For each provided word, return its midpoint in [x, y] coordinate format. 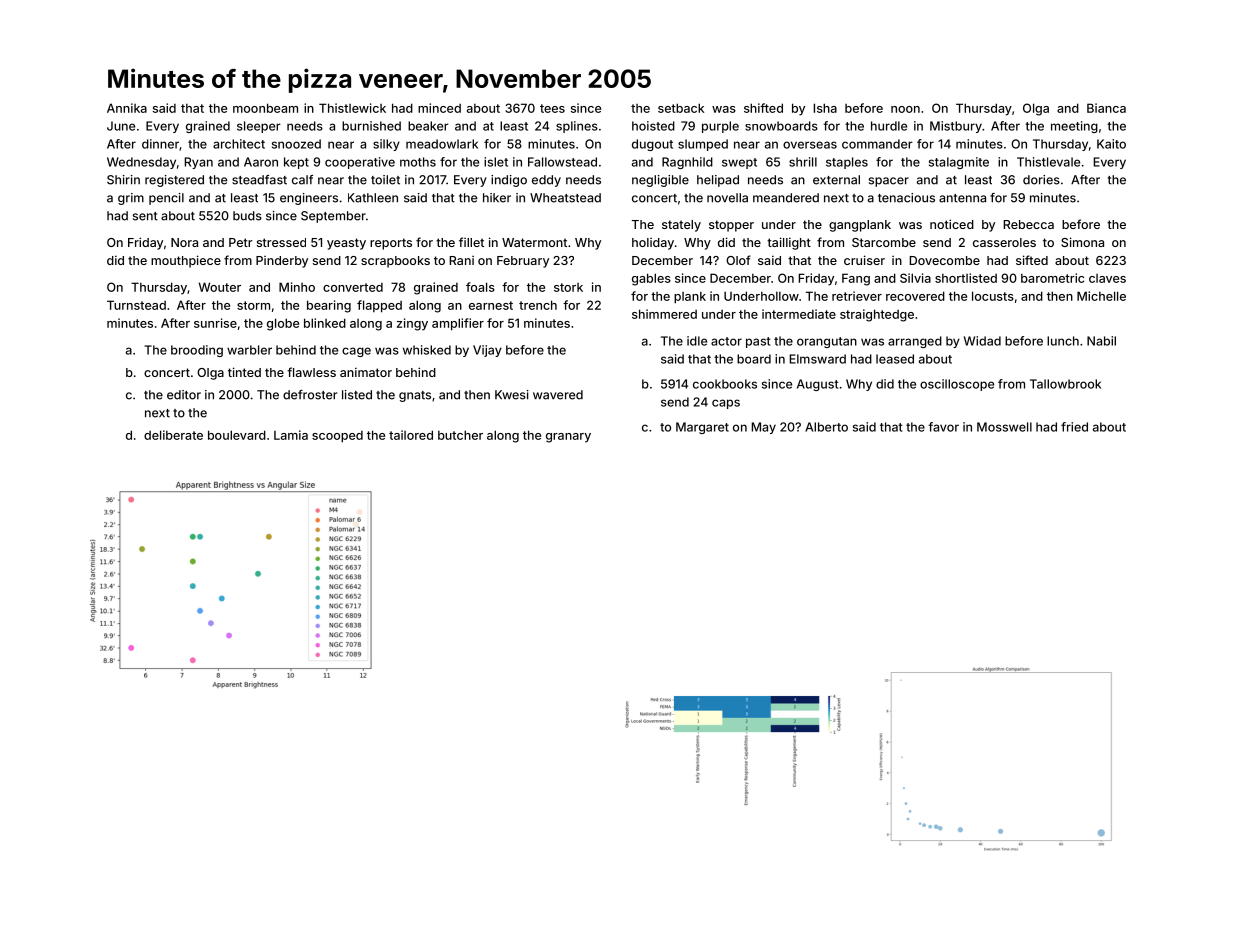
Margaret [702, 428]
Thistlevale [1048, 162]
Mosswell [1004, 427]
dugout [652, 145]
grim [131, 199]
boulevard [237, 435]
